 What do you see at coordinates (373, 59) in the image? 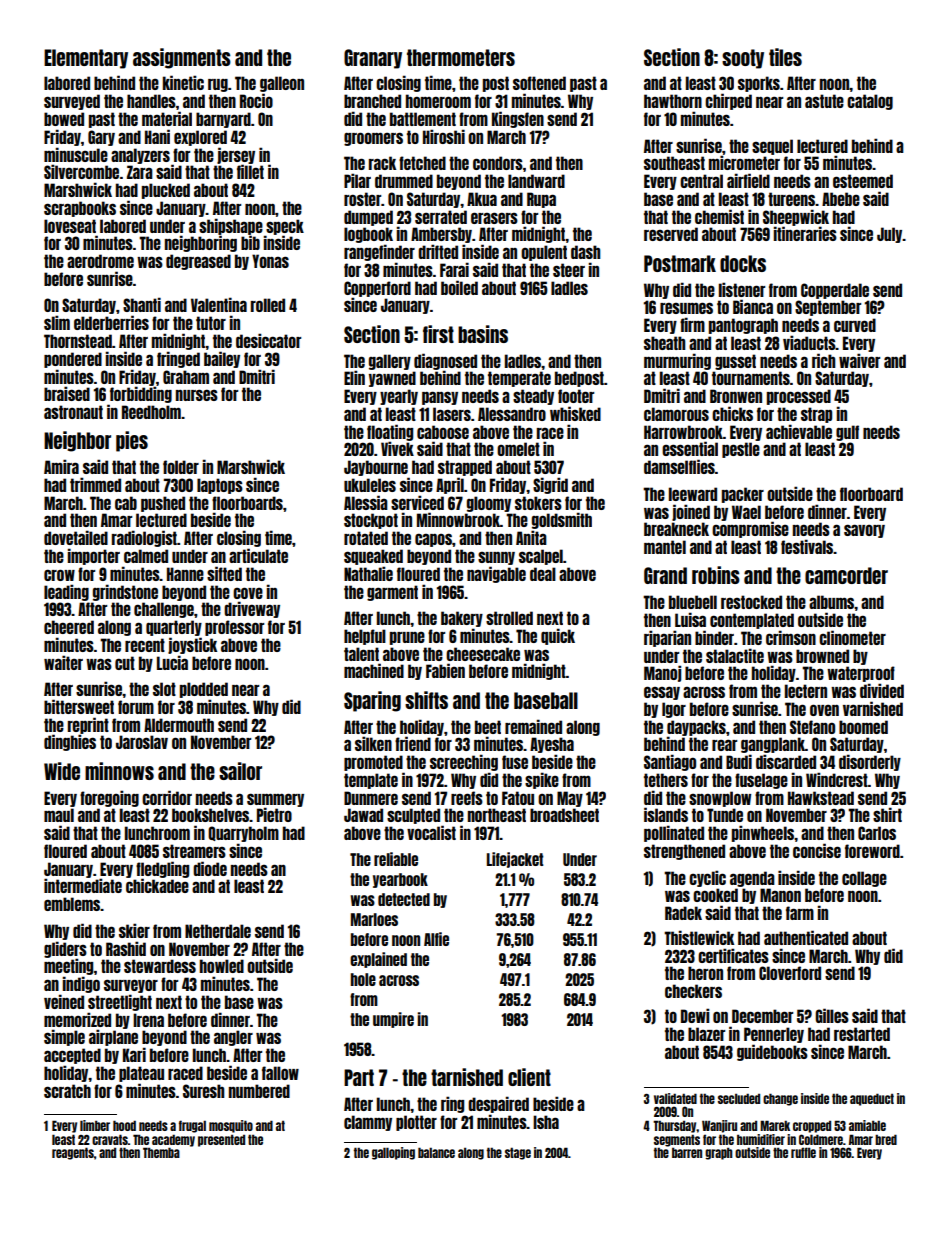
I see `Granary` at bounding box center [373, 59].
